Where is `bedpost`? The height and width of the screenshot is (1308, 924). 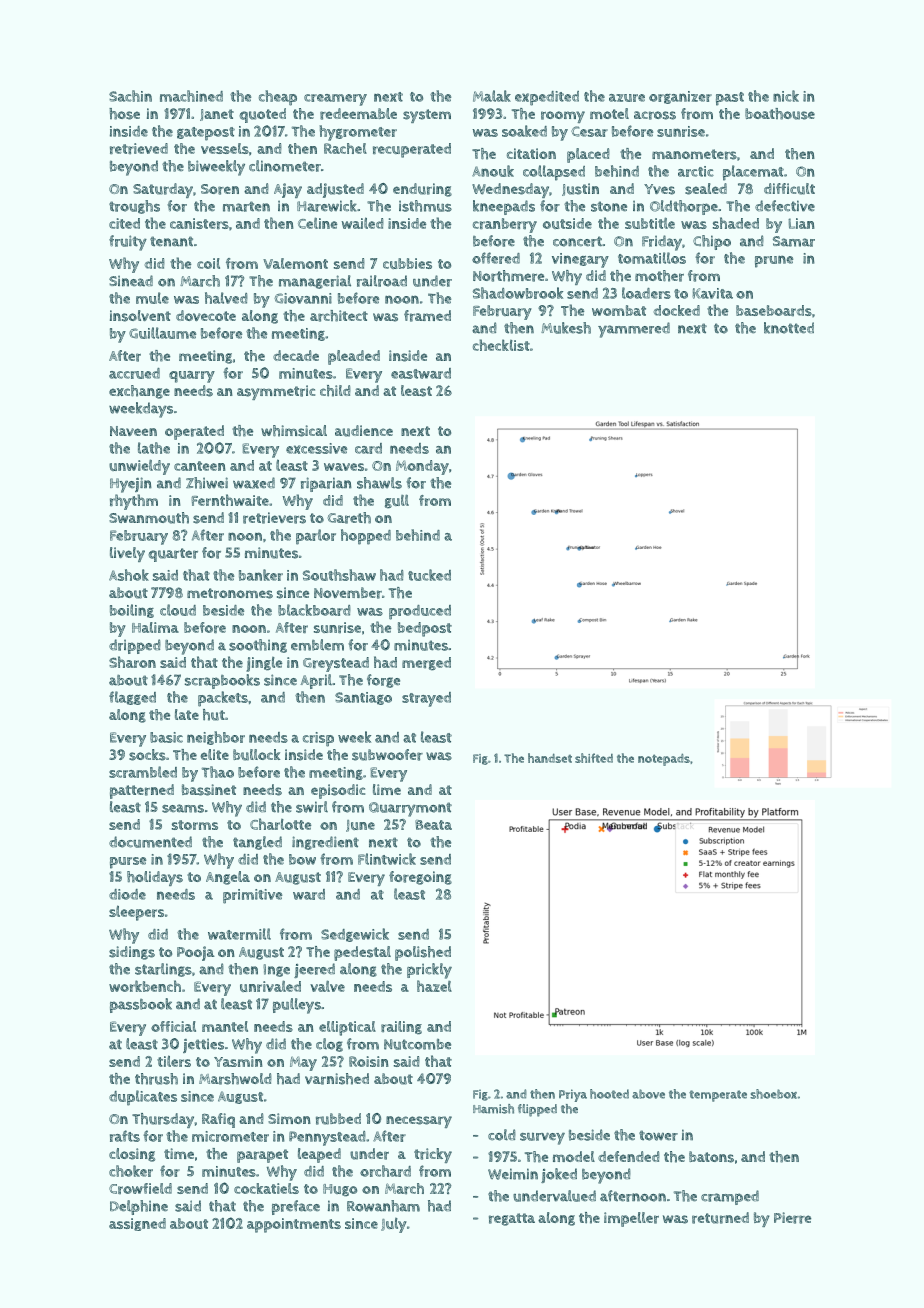 bedpost is located at coordinates (425, 629).
